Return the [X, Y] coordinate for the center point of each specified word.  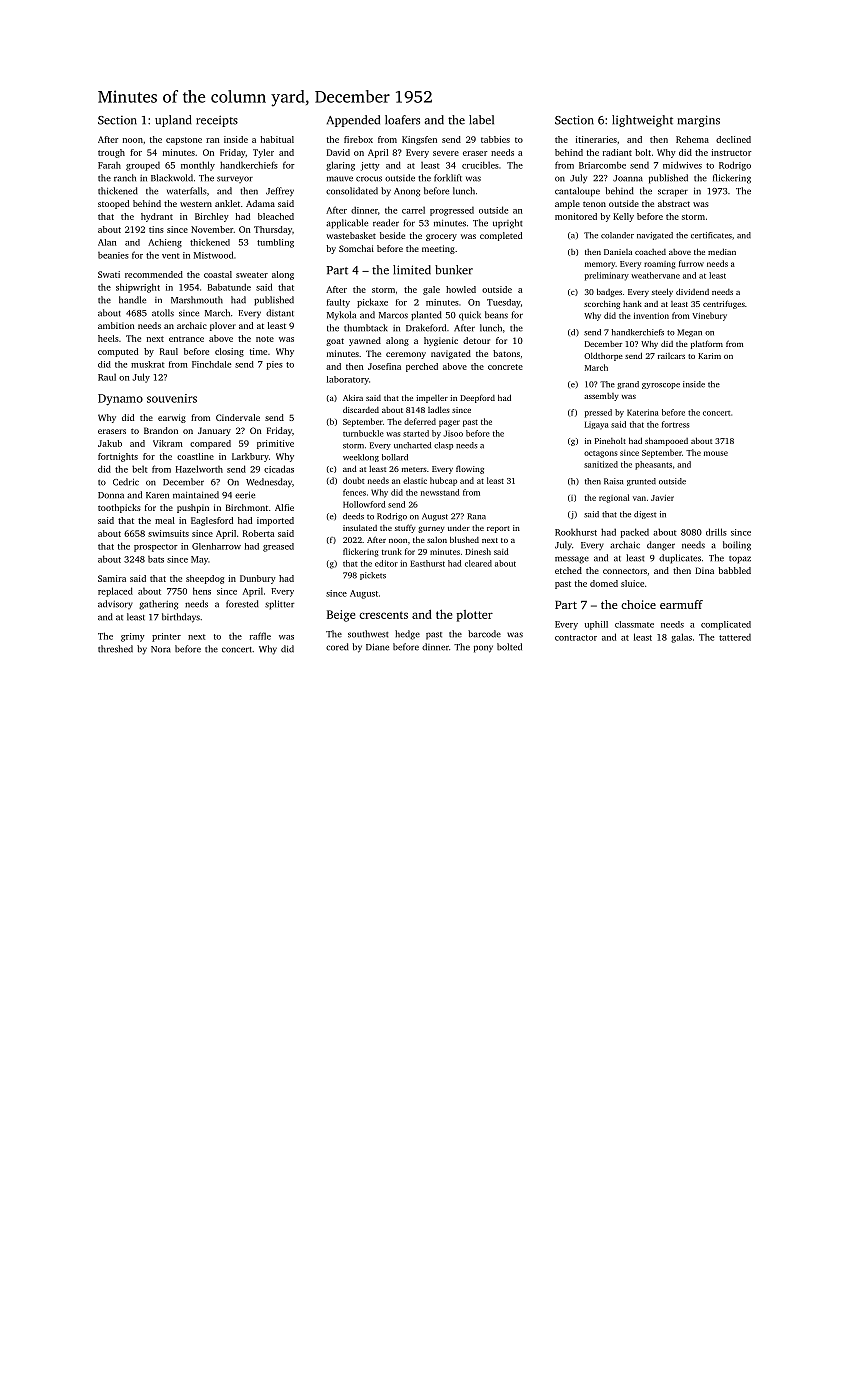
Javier [662, 498]
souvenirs [172, 398]
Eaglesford [212, 521]
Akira [353, 397]
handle [132, 300]
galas [681, 638]
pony [483, 649]
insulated [360, 527]
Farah [109, 165]
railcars [671, 356]
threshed [115, 649]
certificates [711, 235]
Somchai [356, 248]
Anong [407, 192]
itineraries [596, 139]
